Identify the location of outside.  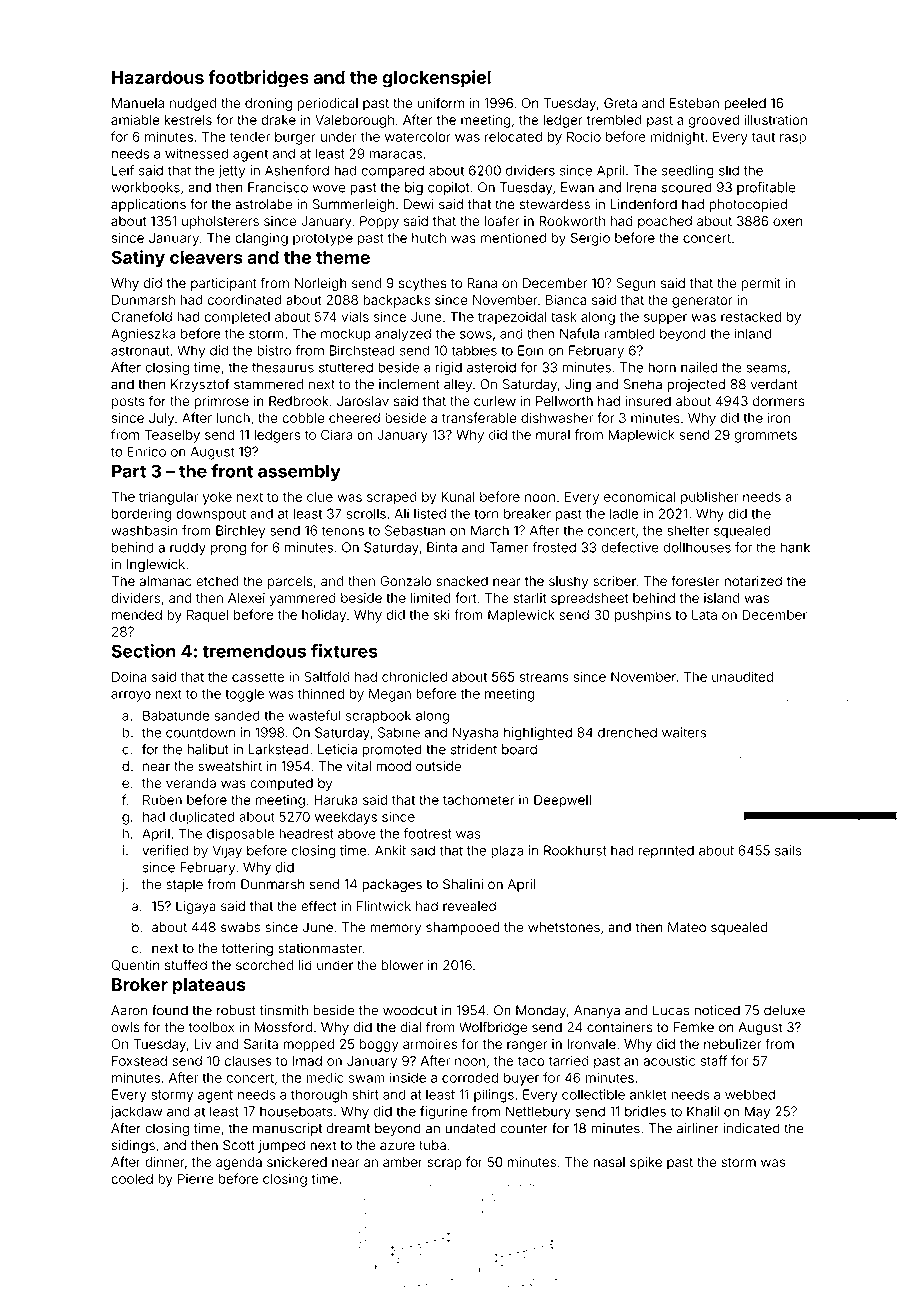
(438, 766).
